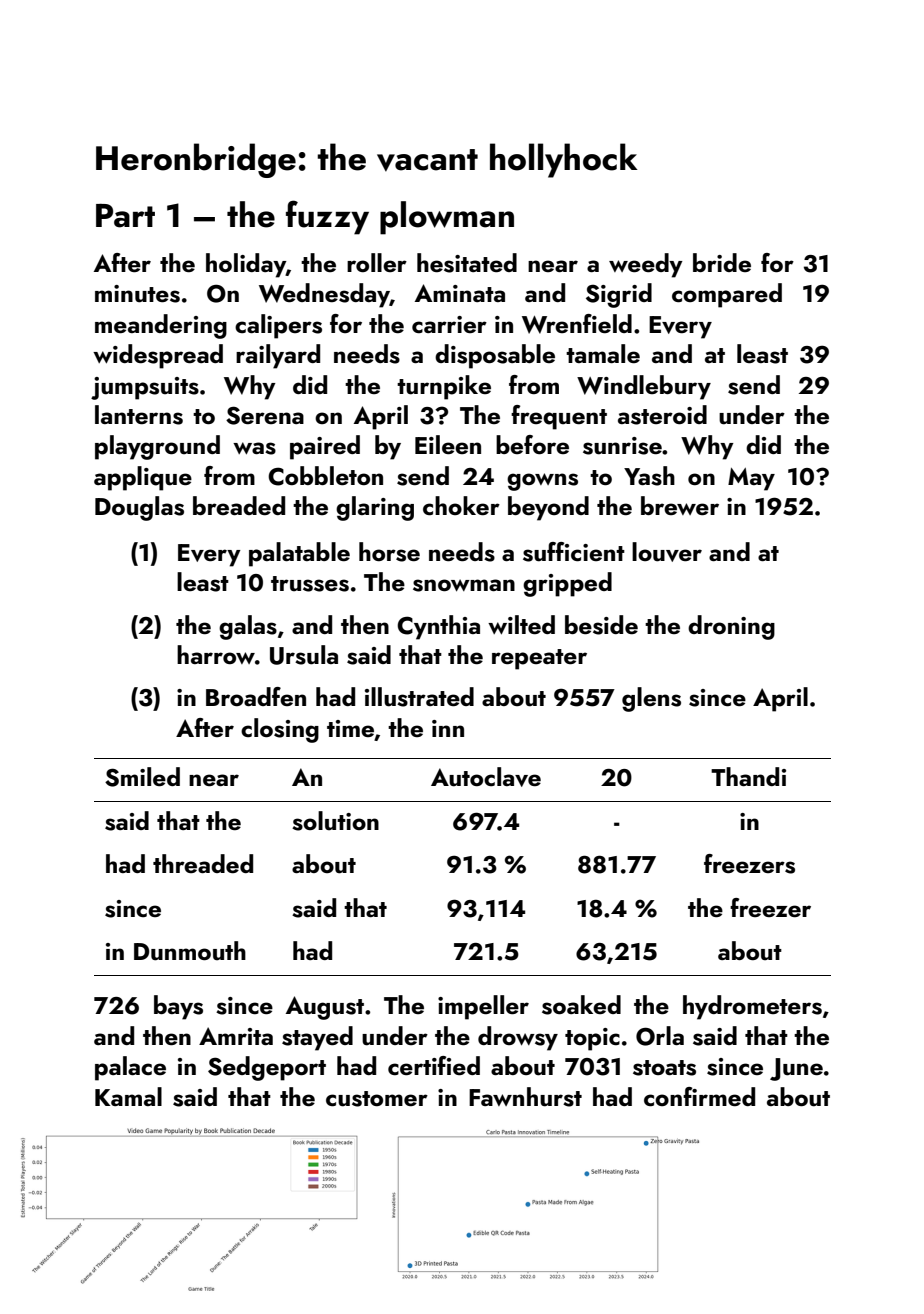  What do you see at coordinates (128, 1096) in the screenshot?
I see `Kamal` at bounding box center [128, 1096].
